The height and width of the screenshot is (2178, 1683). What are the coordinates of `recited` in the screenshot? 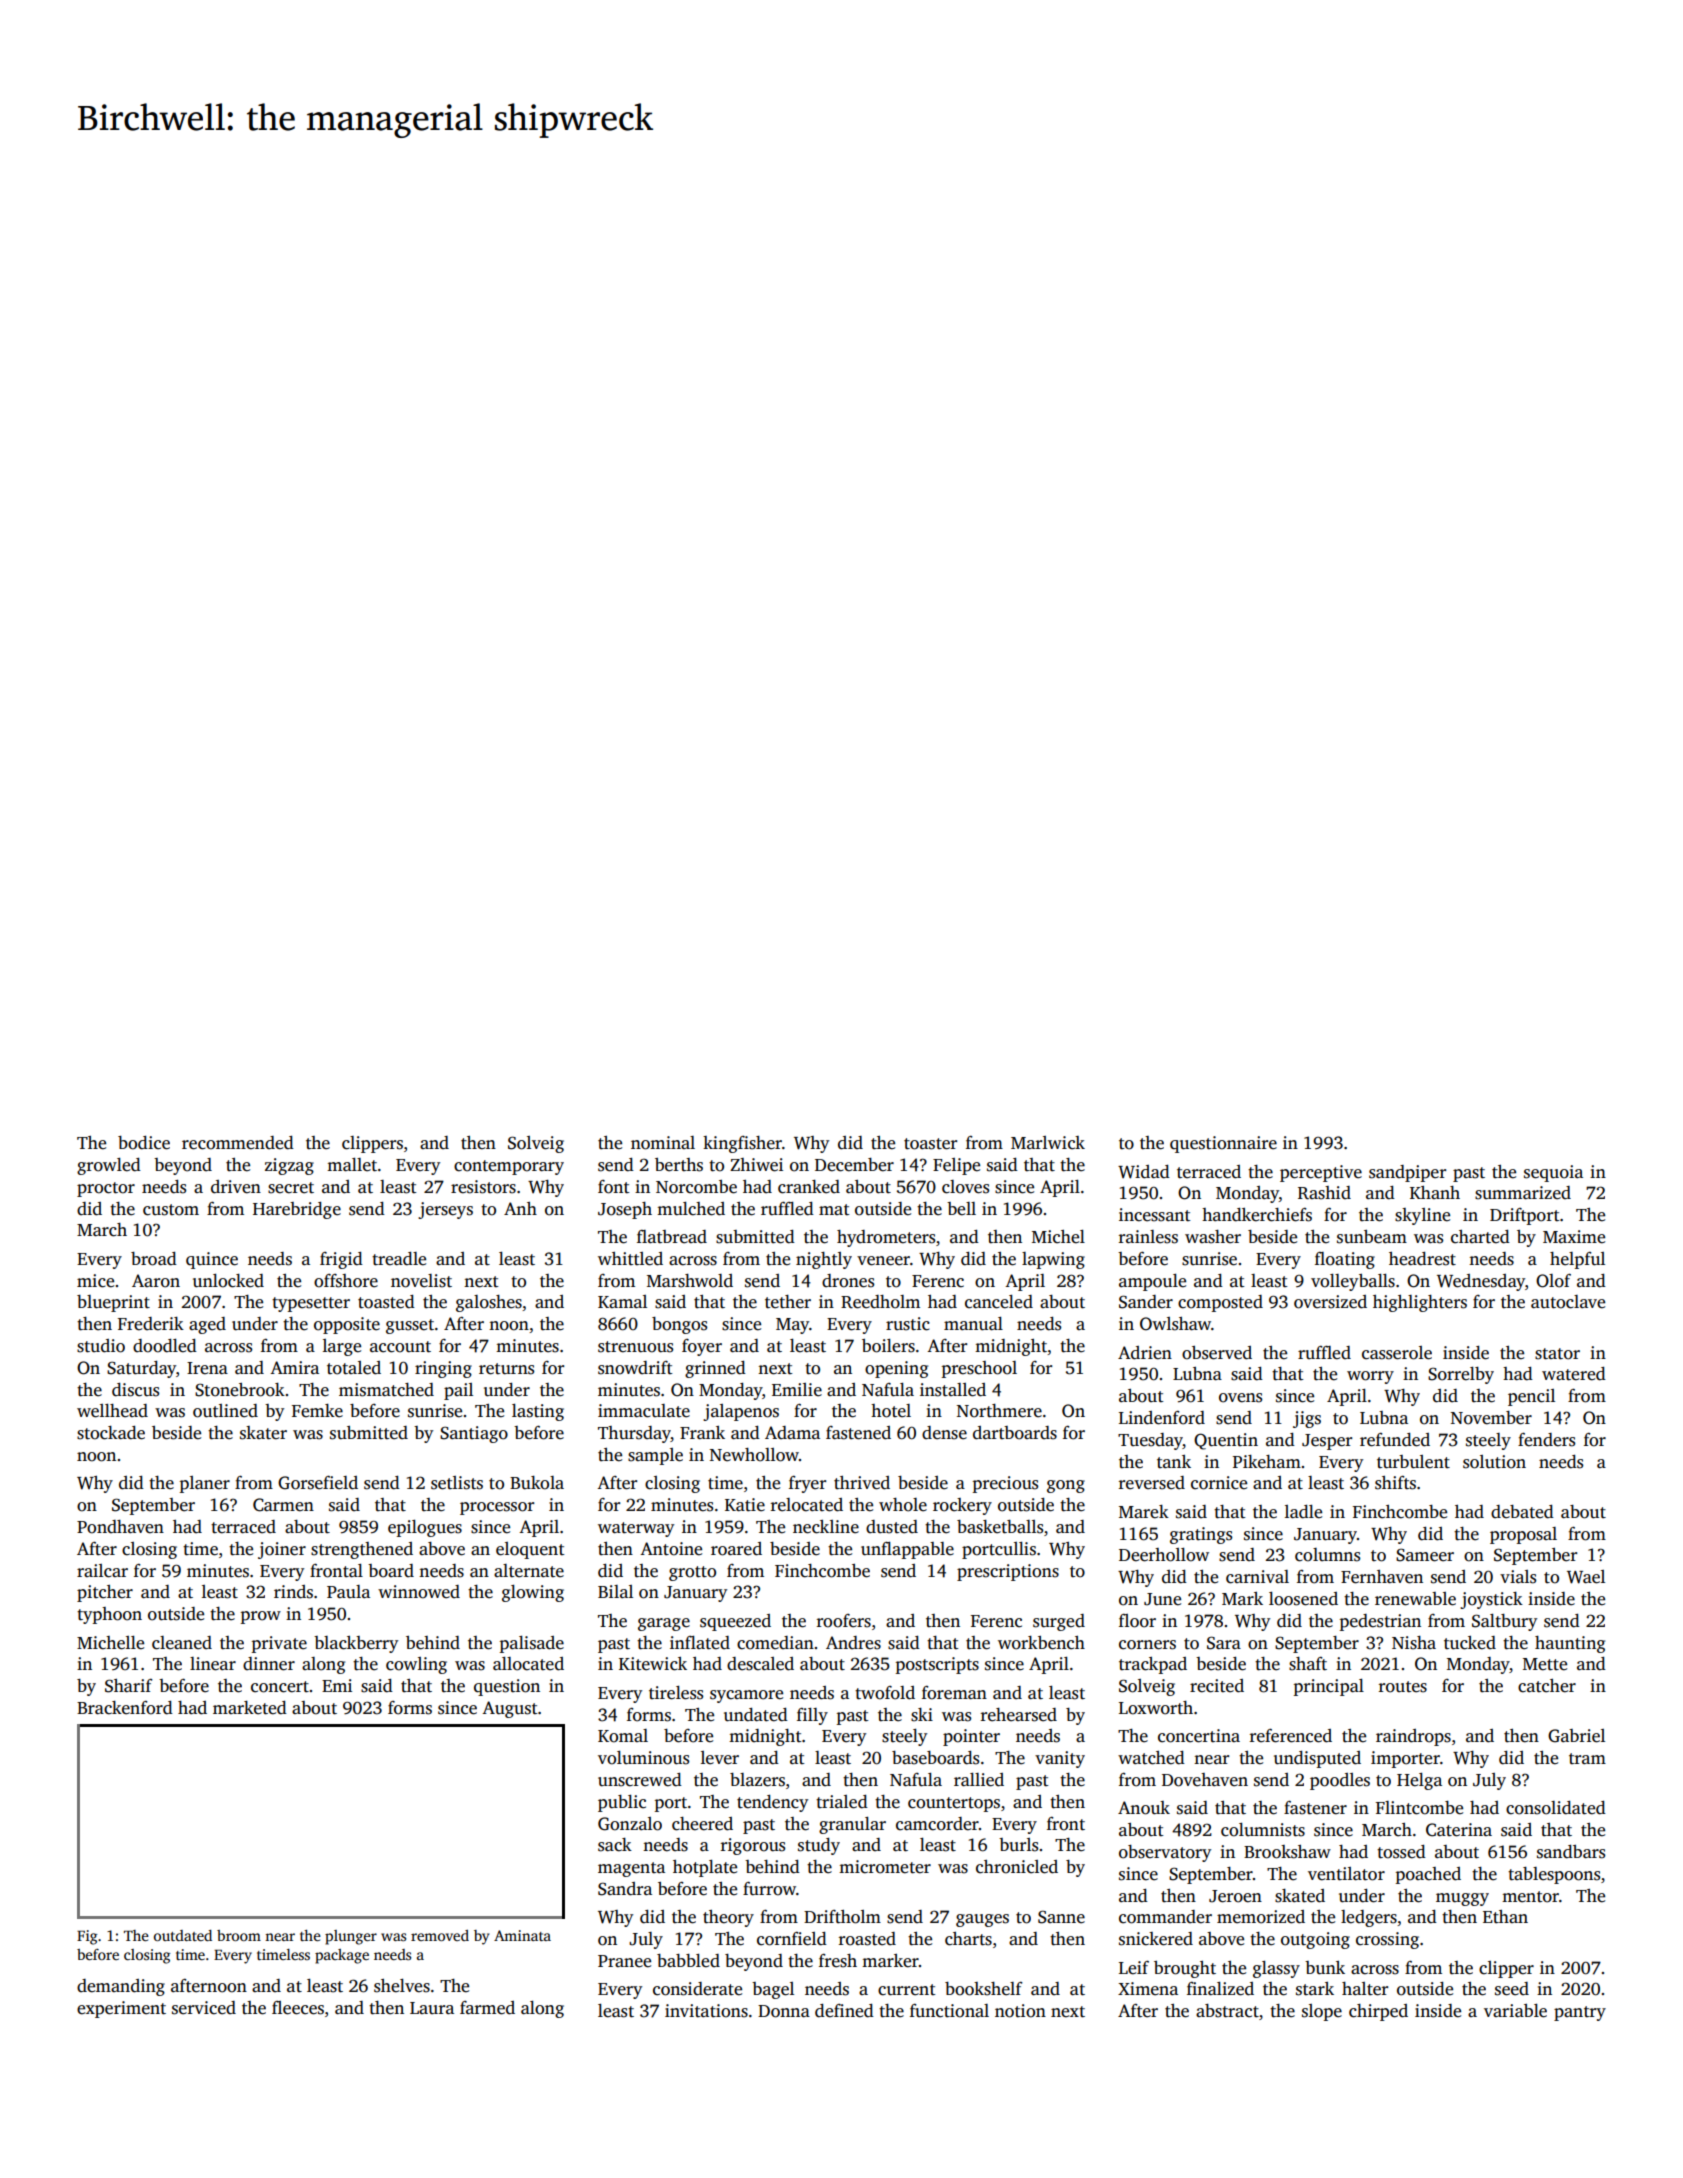 It's located at (1217, 1686).
